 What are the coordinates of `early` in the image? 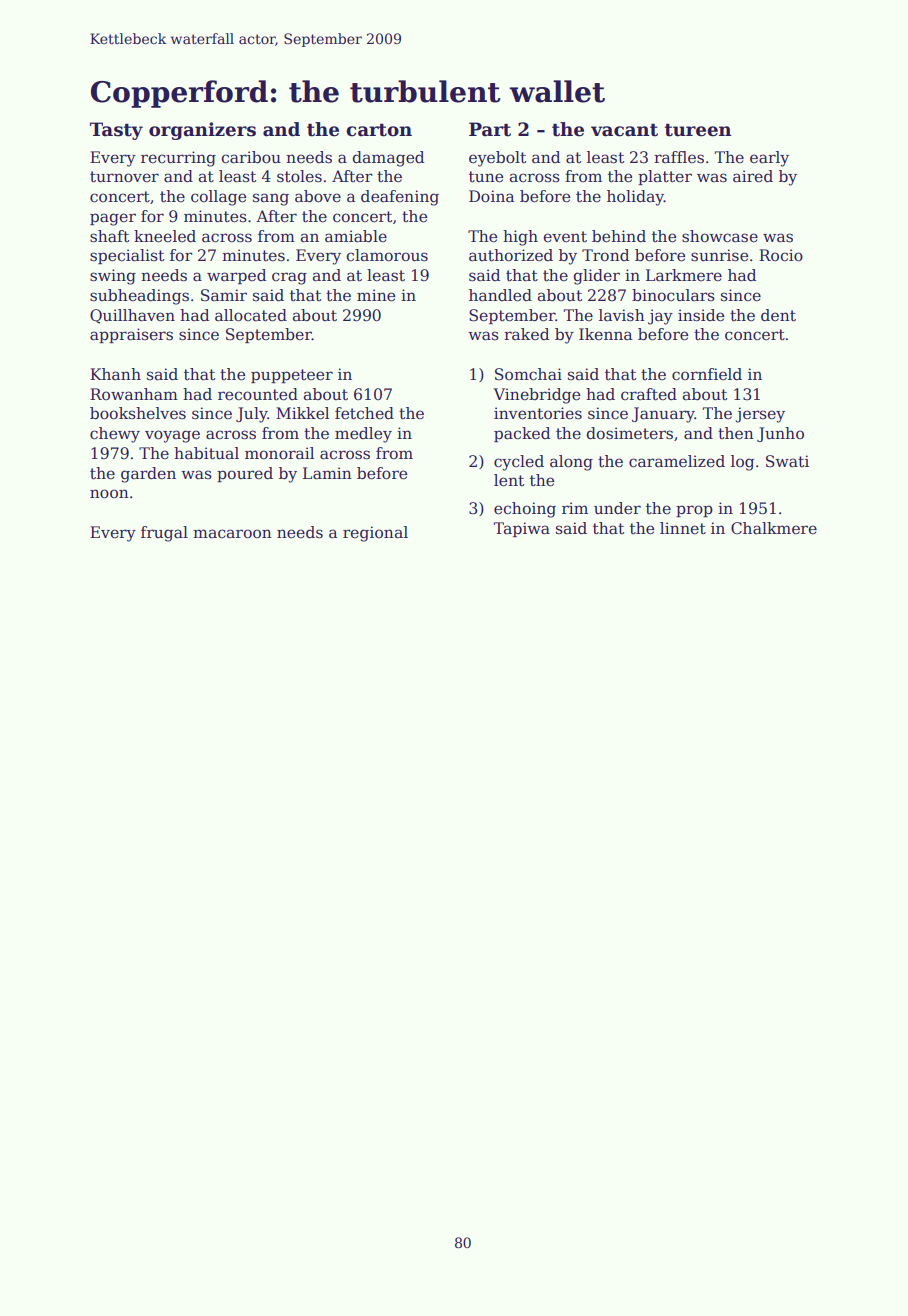 It's located at (769, 159).
